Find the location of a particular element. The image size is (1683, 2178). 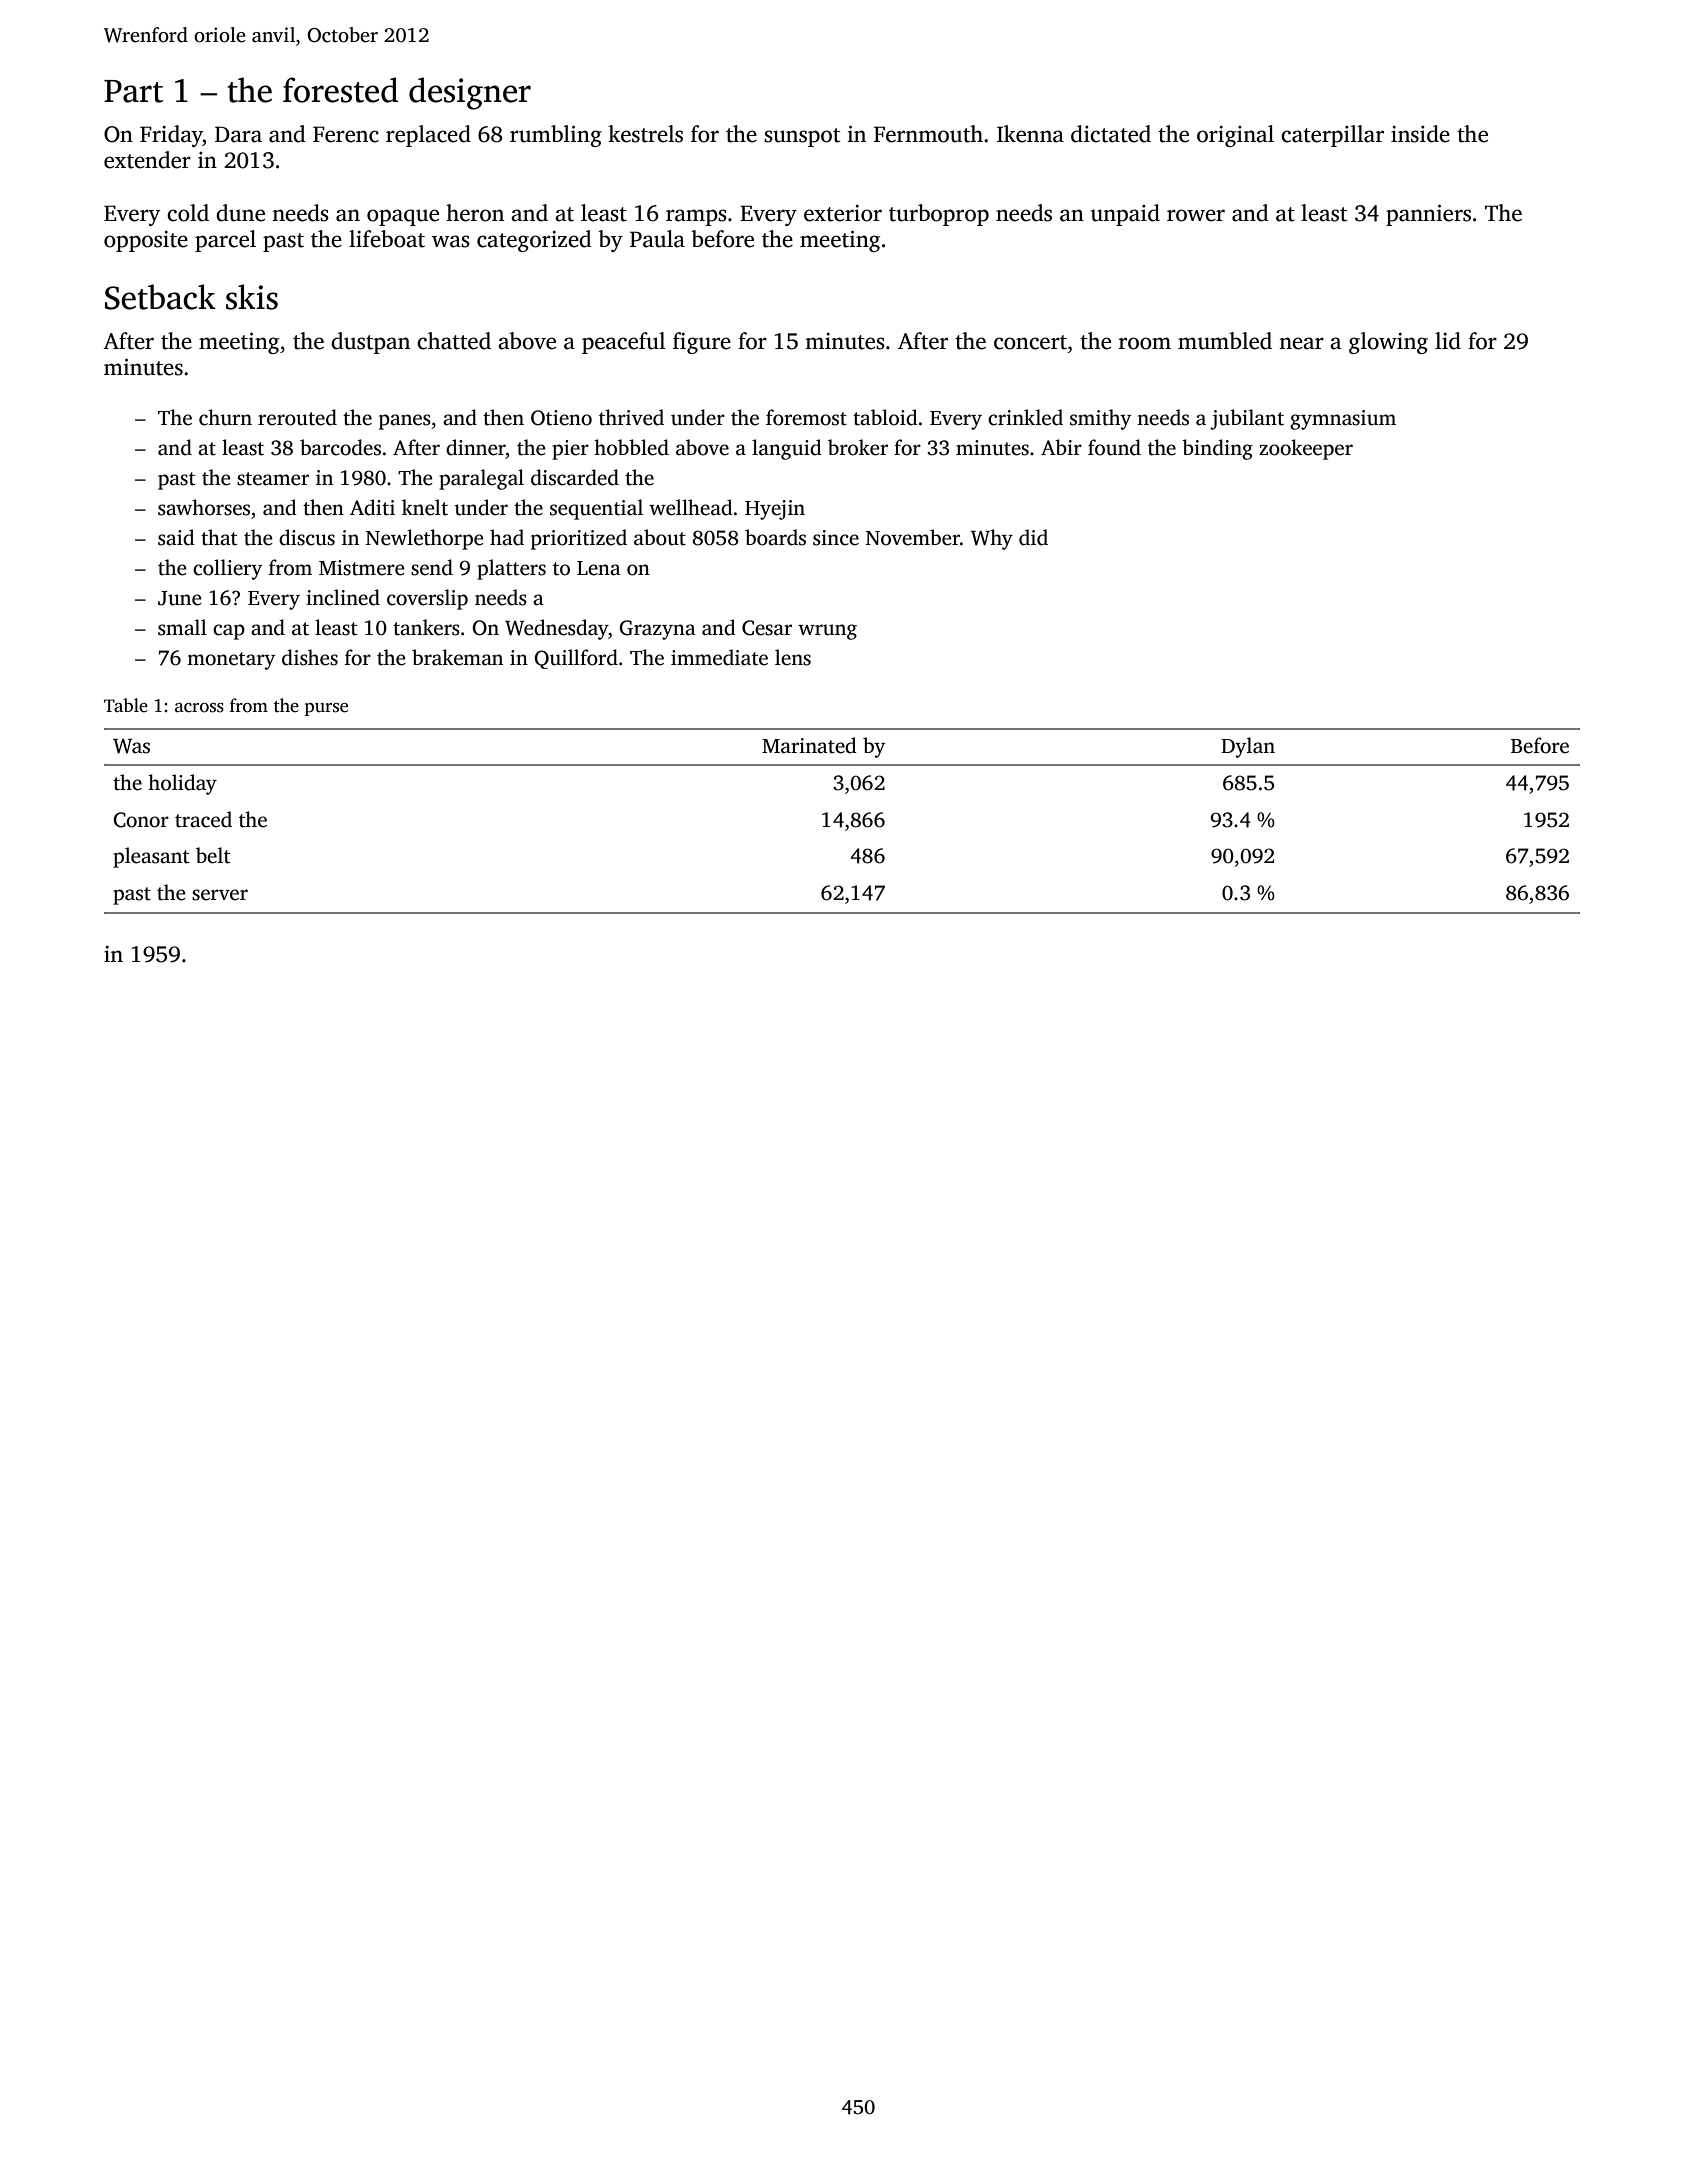

figure is located at coordinates (702, 343).
